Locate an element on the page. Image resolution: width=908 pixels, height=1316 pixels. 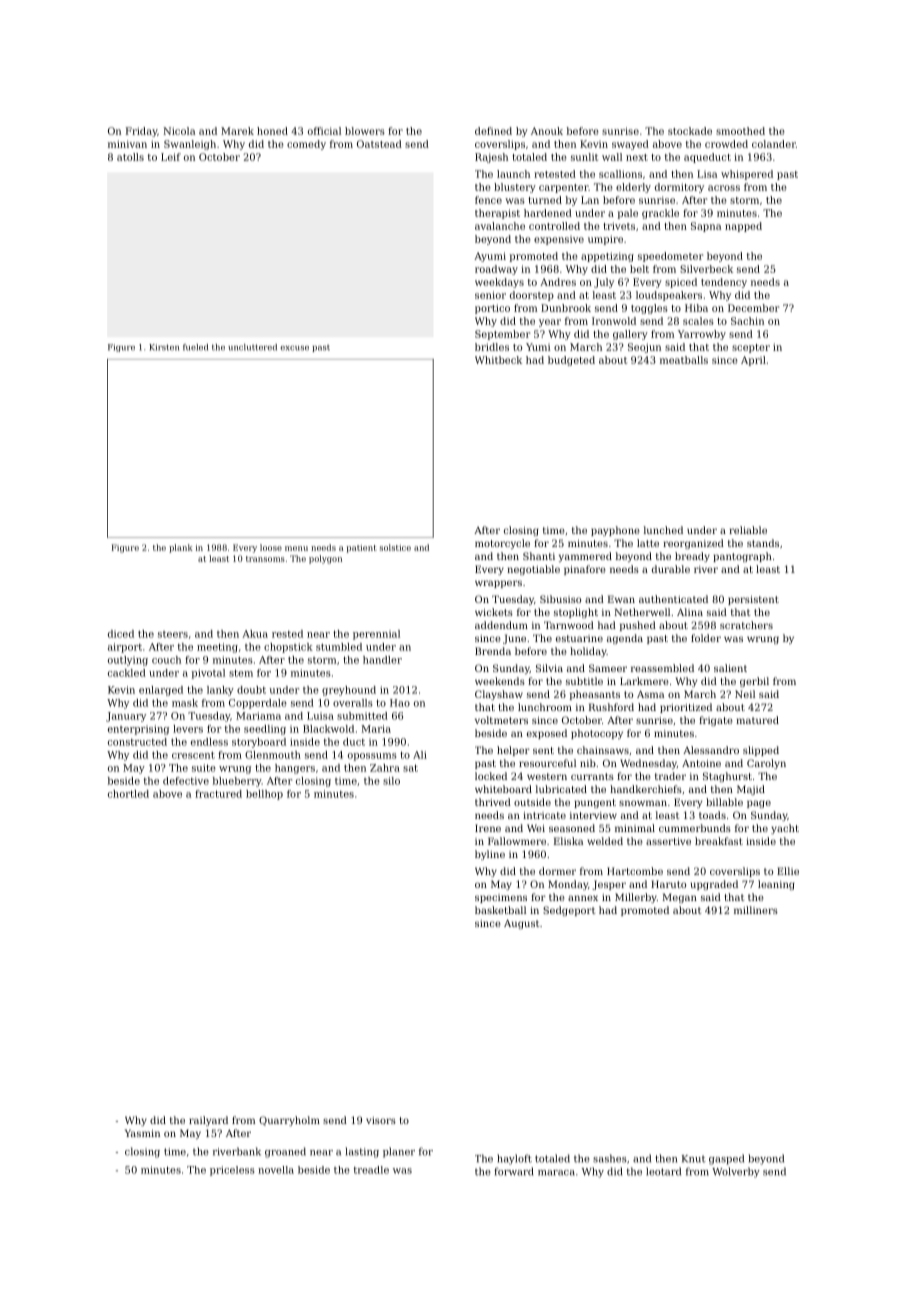
Hartcombe is located at coordinates (635, 871).
